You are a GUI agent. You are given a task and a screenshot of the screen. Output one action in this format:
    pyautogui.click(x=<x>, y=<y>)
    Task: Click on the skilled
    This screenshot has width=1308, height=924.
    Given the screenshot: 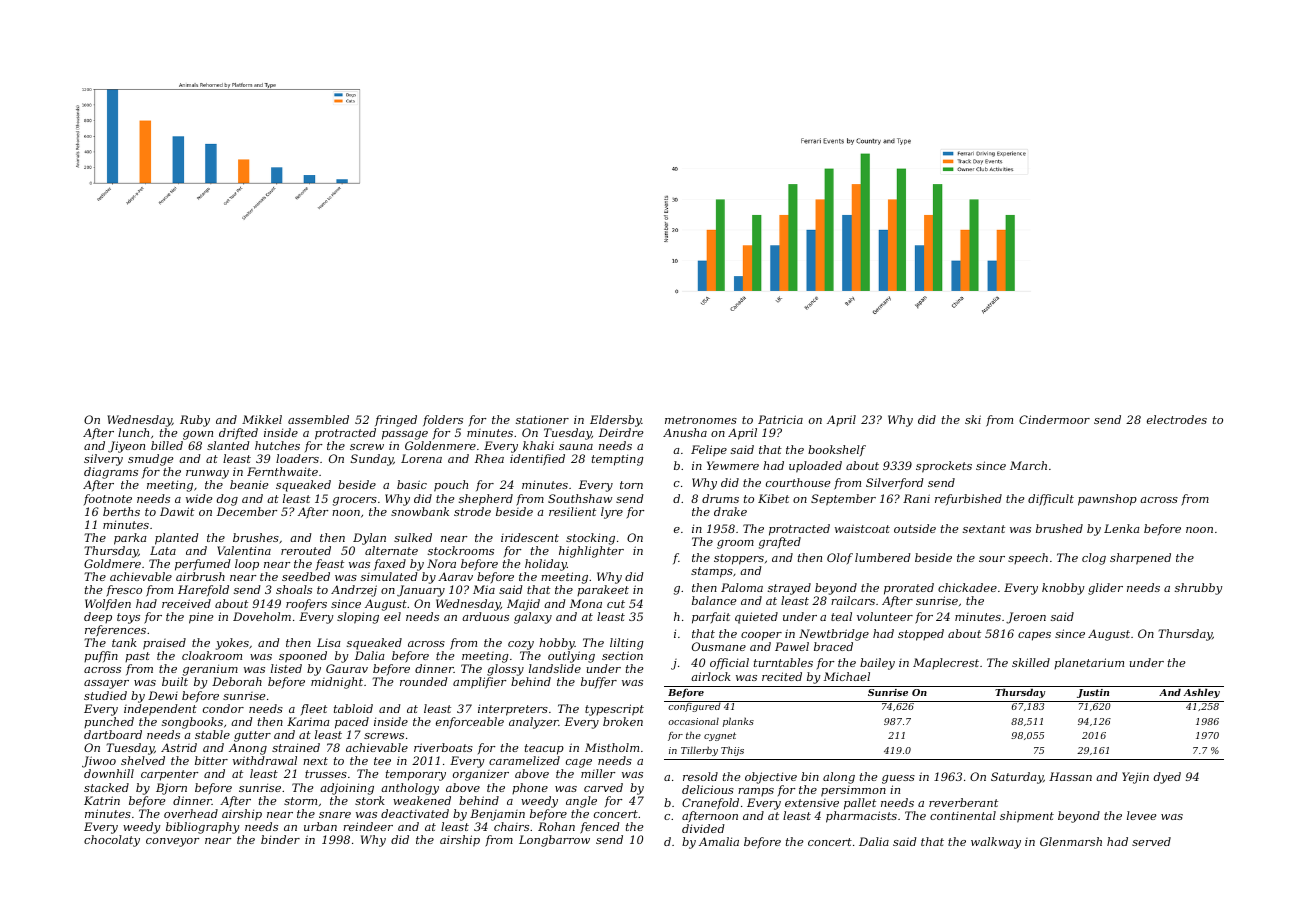 What is the action you would take?
    pyautogui.click(x=1031, y=662)
